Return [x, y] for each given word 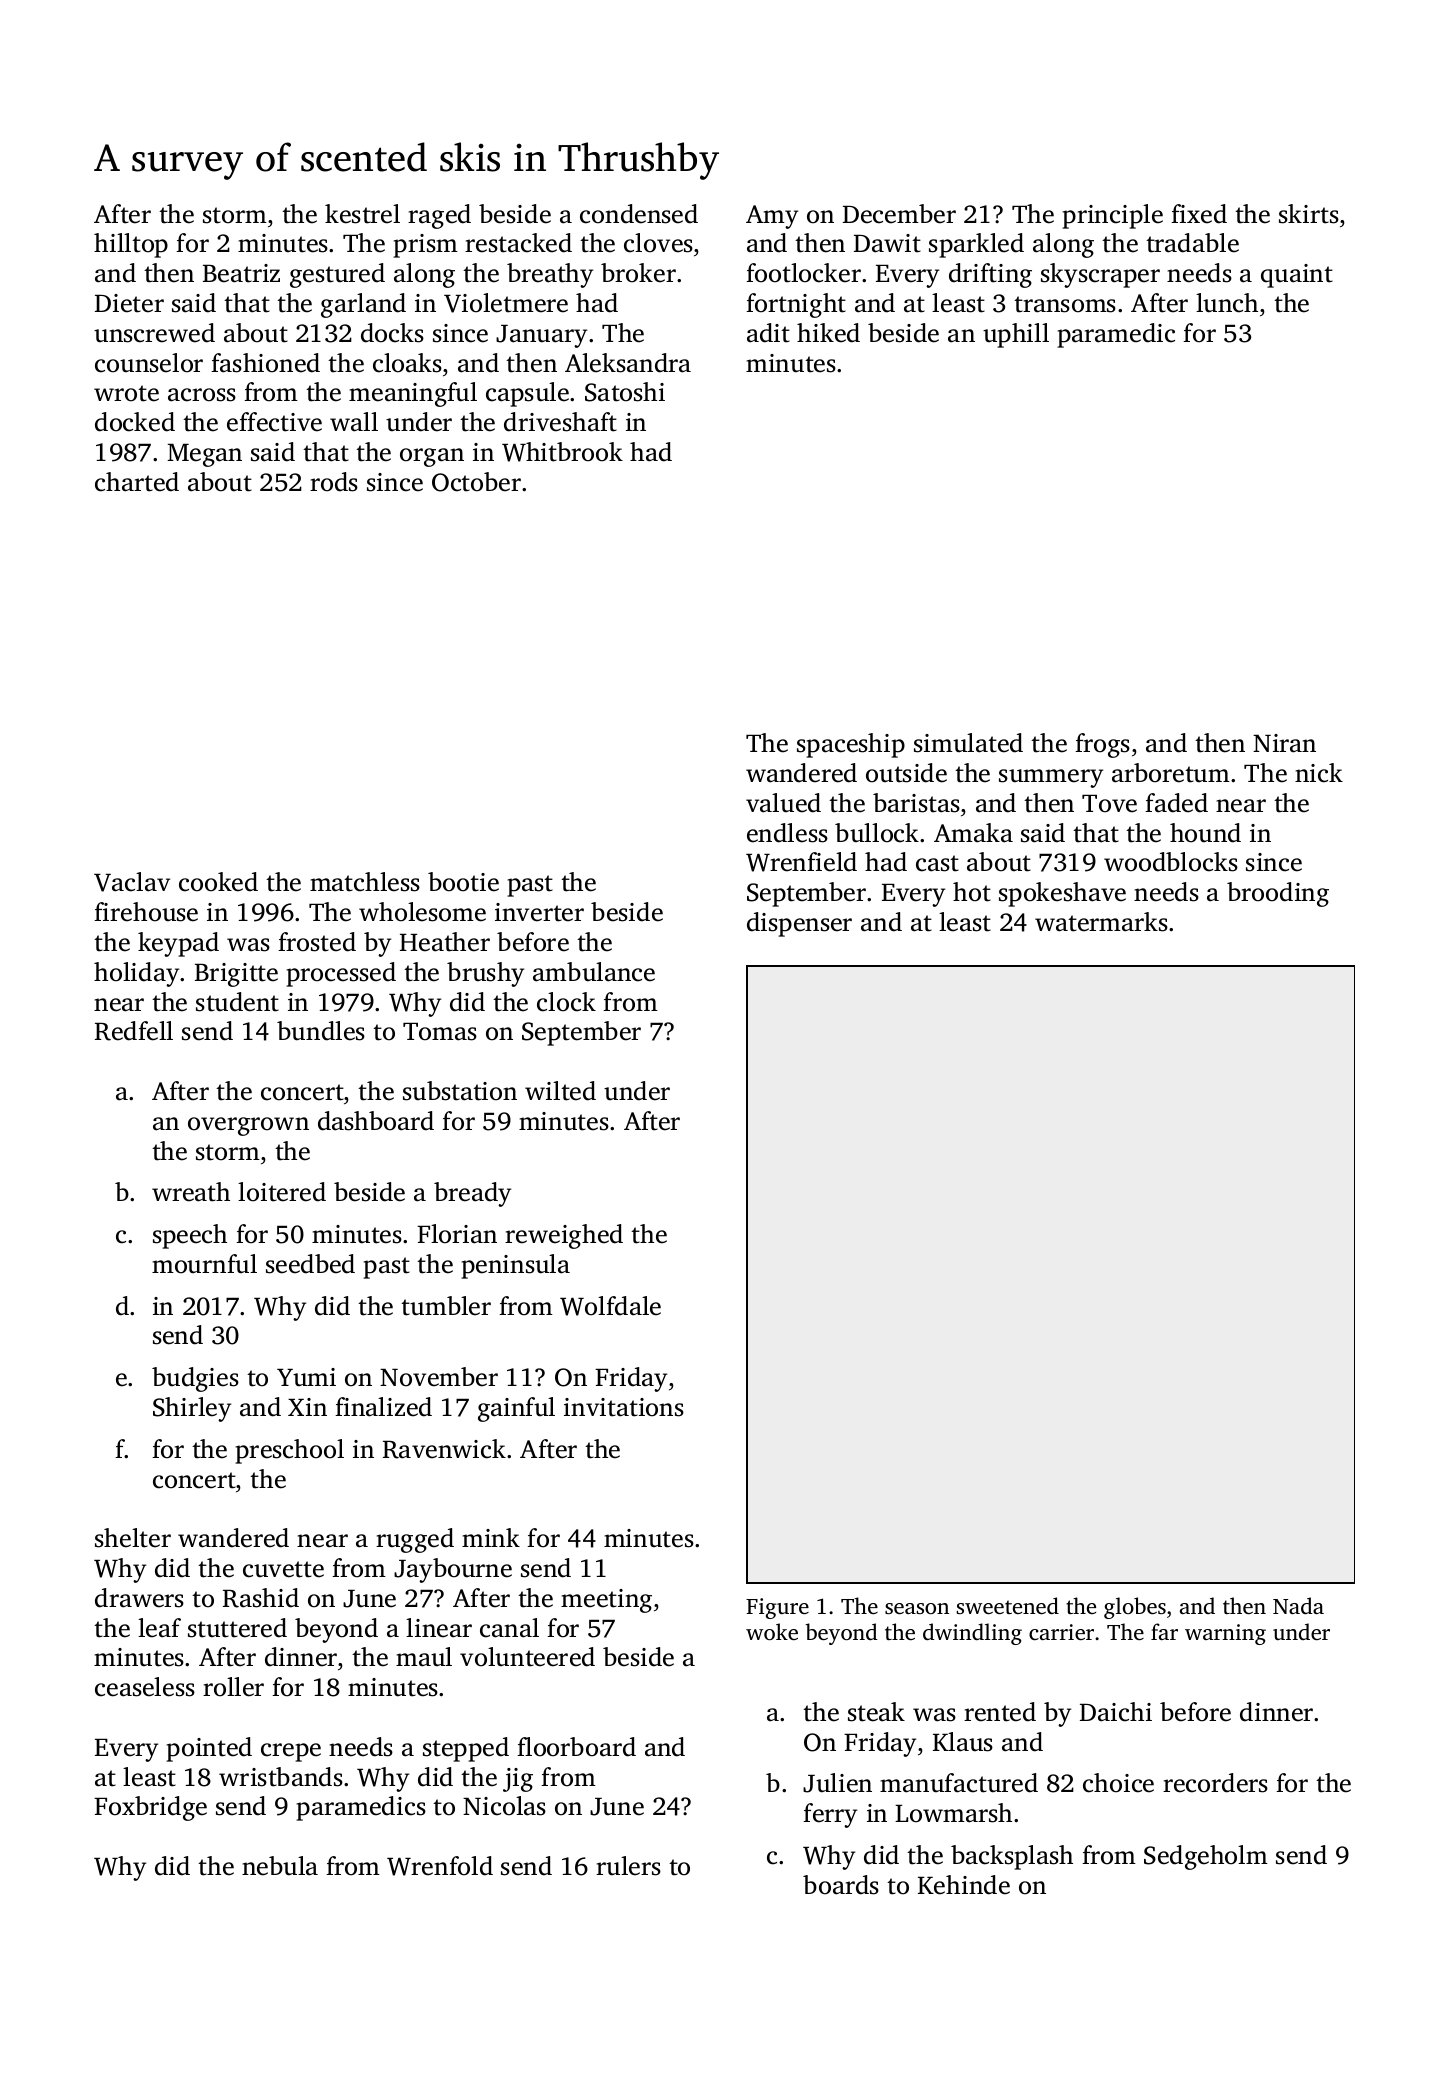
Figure [777, 1608]
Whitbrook [562, 452]
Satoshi [625, 392]
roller [233, 1687]
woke [772, 1631]
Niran [1284, 743]
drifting [990, 275]
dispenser [799, 924]
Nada [1298, 1605]
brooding [1278, 894]
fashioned [265, 363]
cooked [218, 882]
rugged [415, 1540]
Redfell [134, 1031]
